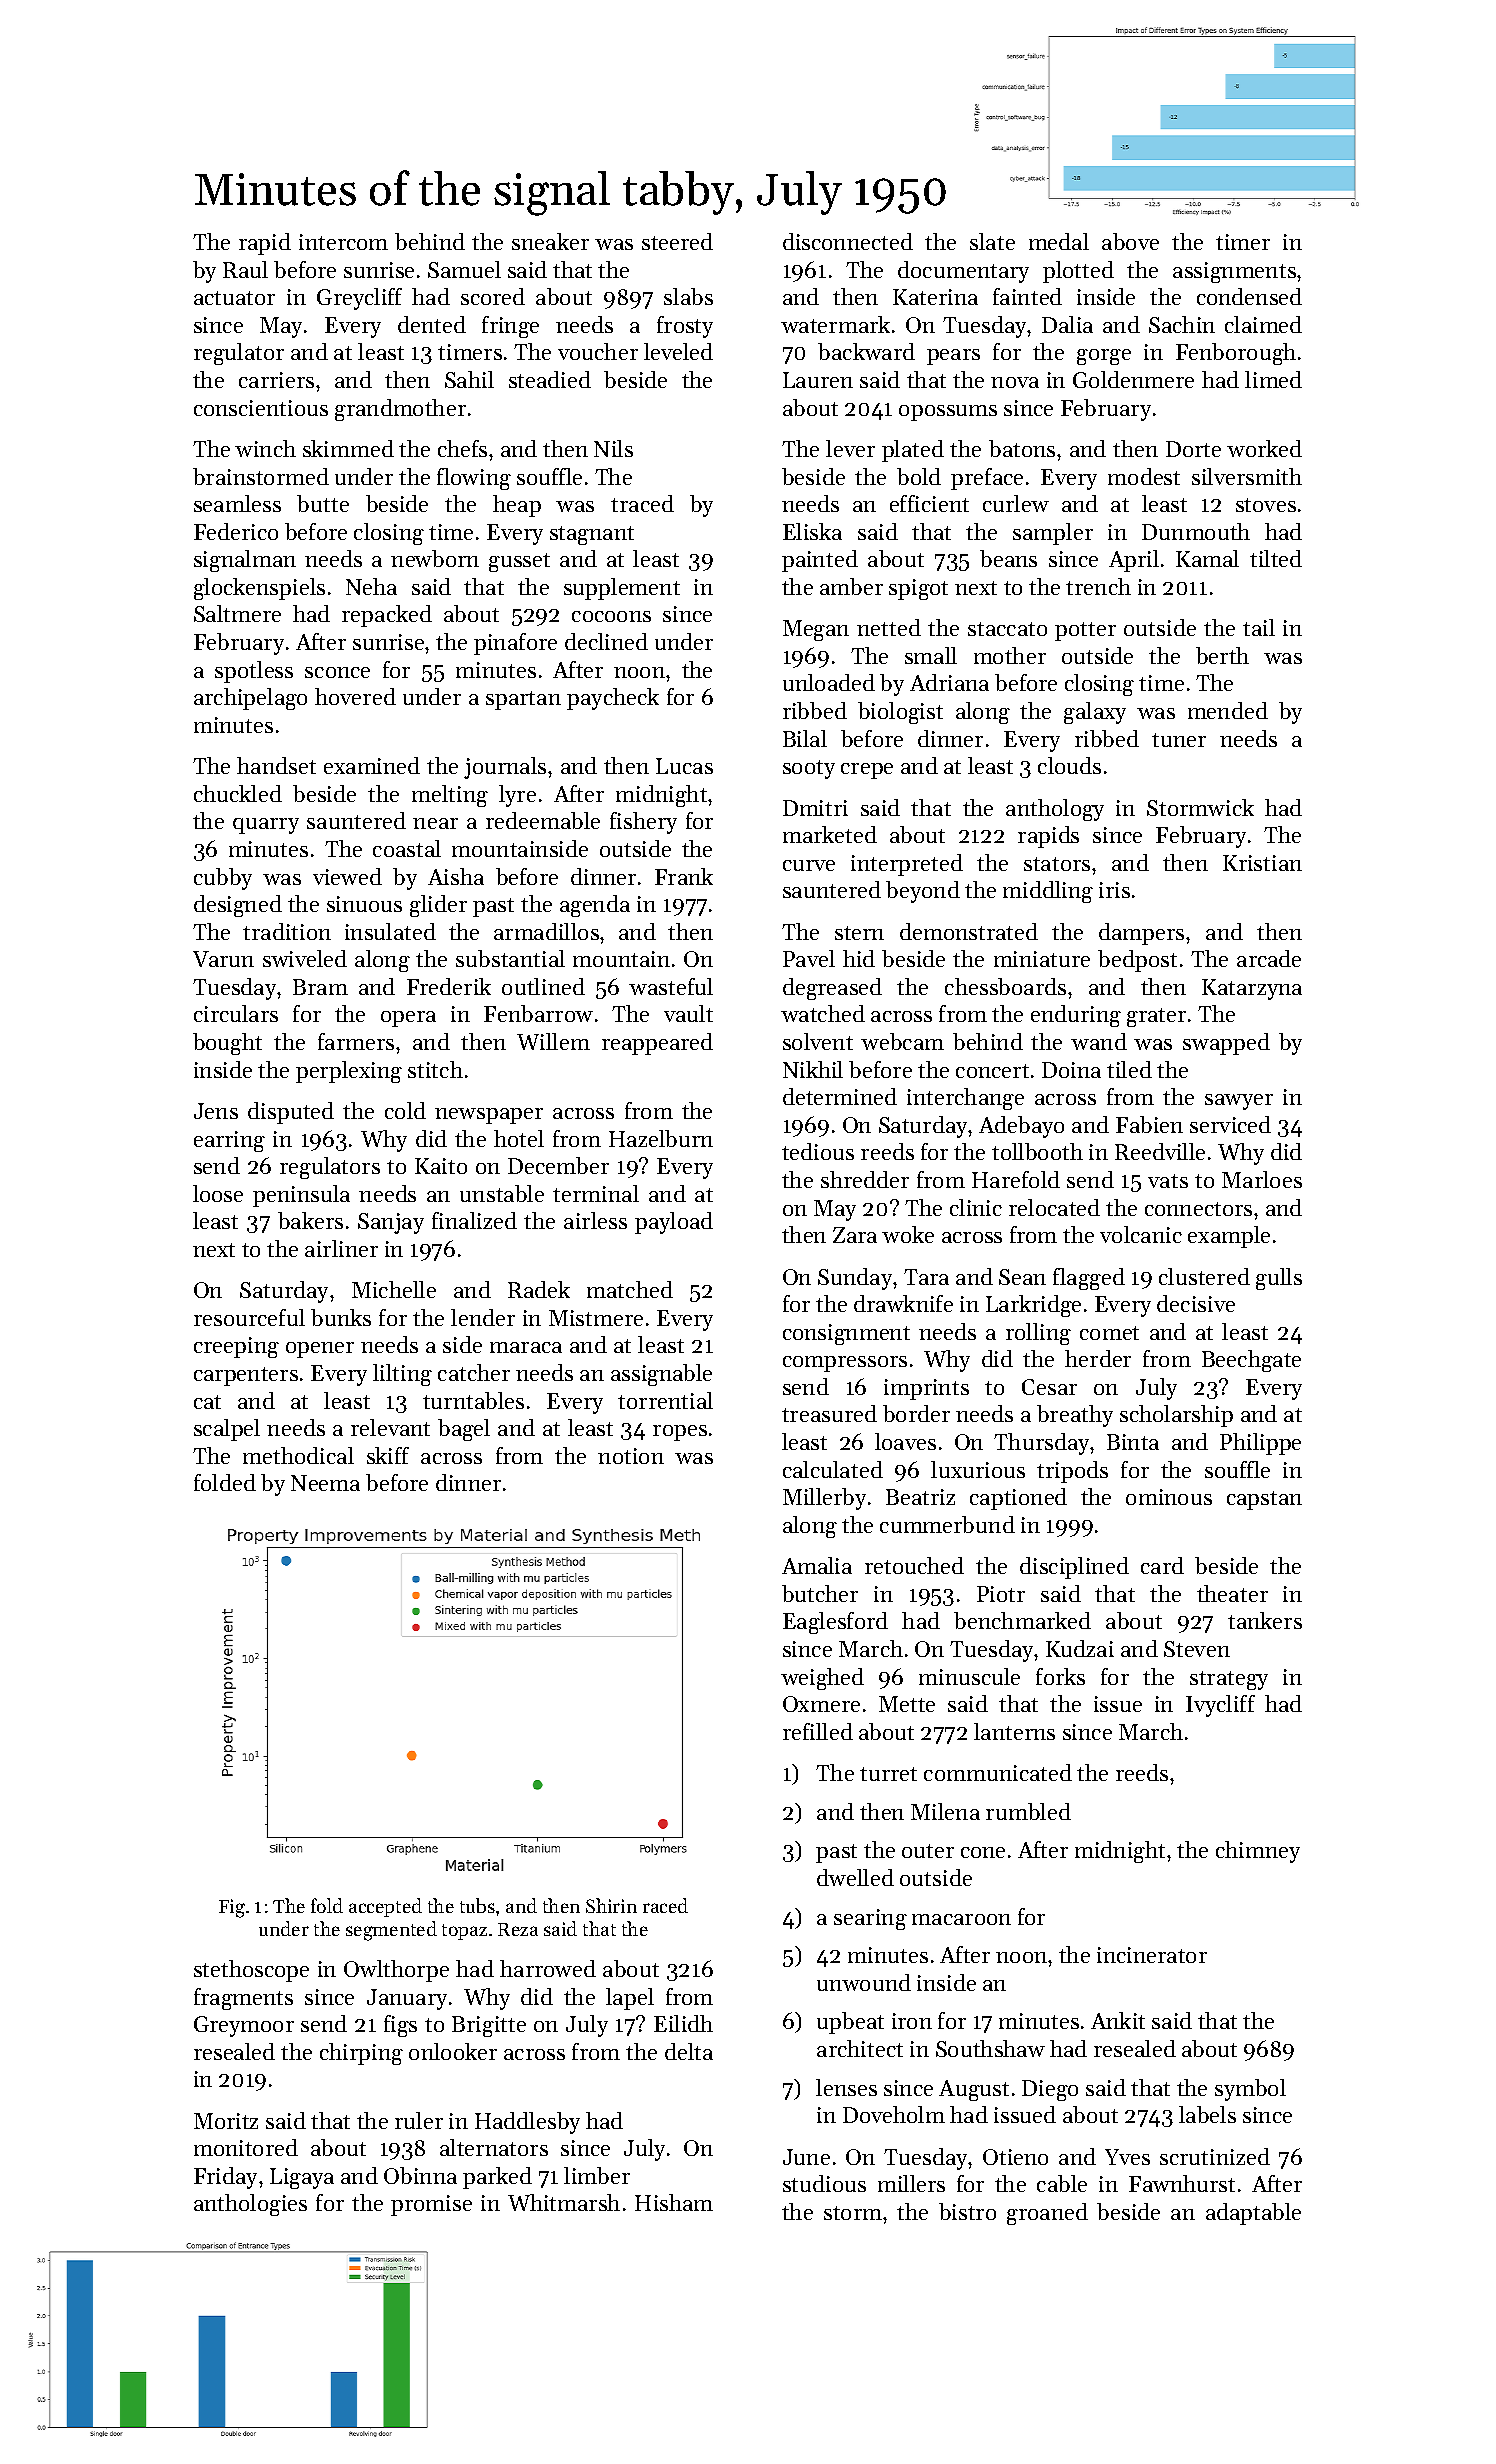 This image has height=2464, width=1496. What do you see at coordinates (227, 1430) in the image?
I see `scalpel` at bounding box center [227, 1430].
